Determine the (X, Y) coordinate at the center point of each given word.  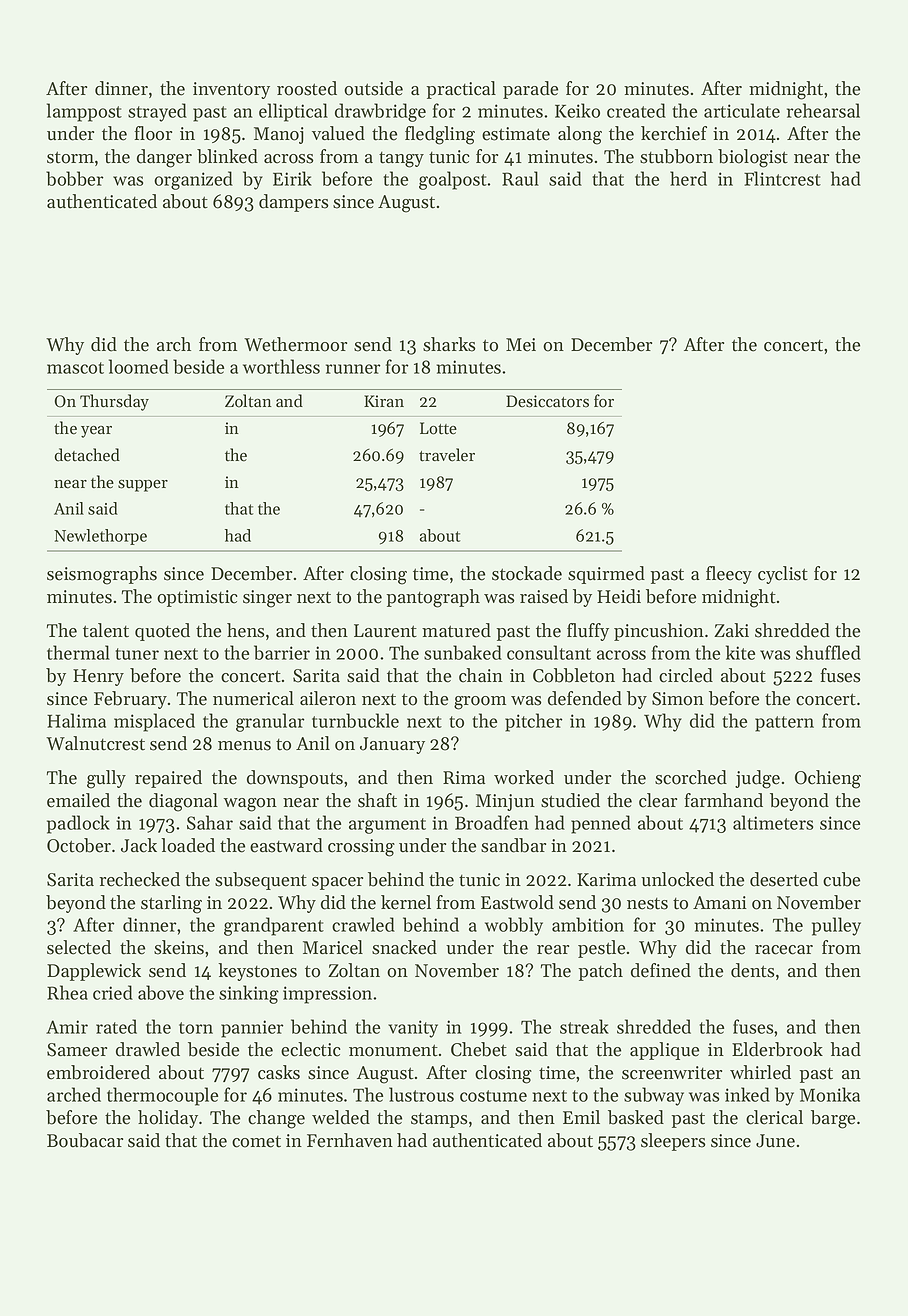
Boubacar (85, 1140)
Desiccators (547, 401)
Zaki (731, 630)
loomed (139, 366)
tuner (137, 654)
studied (570, 800)
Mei (521, 345)
